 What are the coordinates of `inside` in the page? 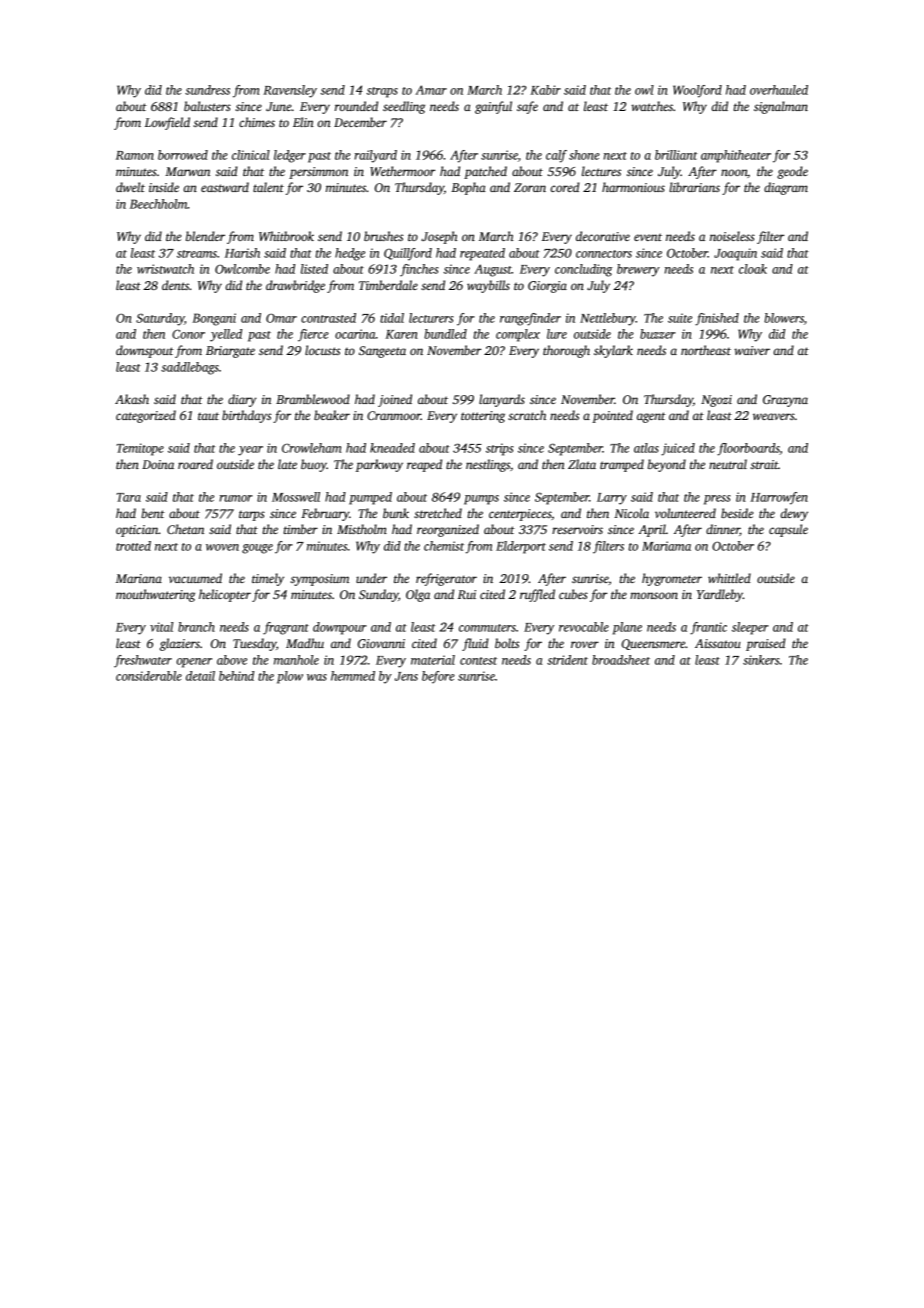 It's located at (164, 187).
